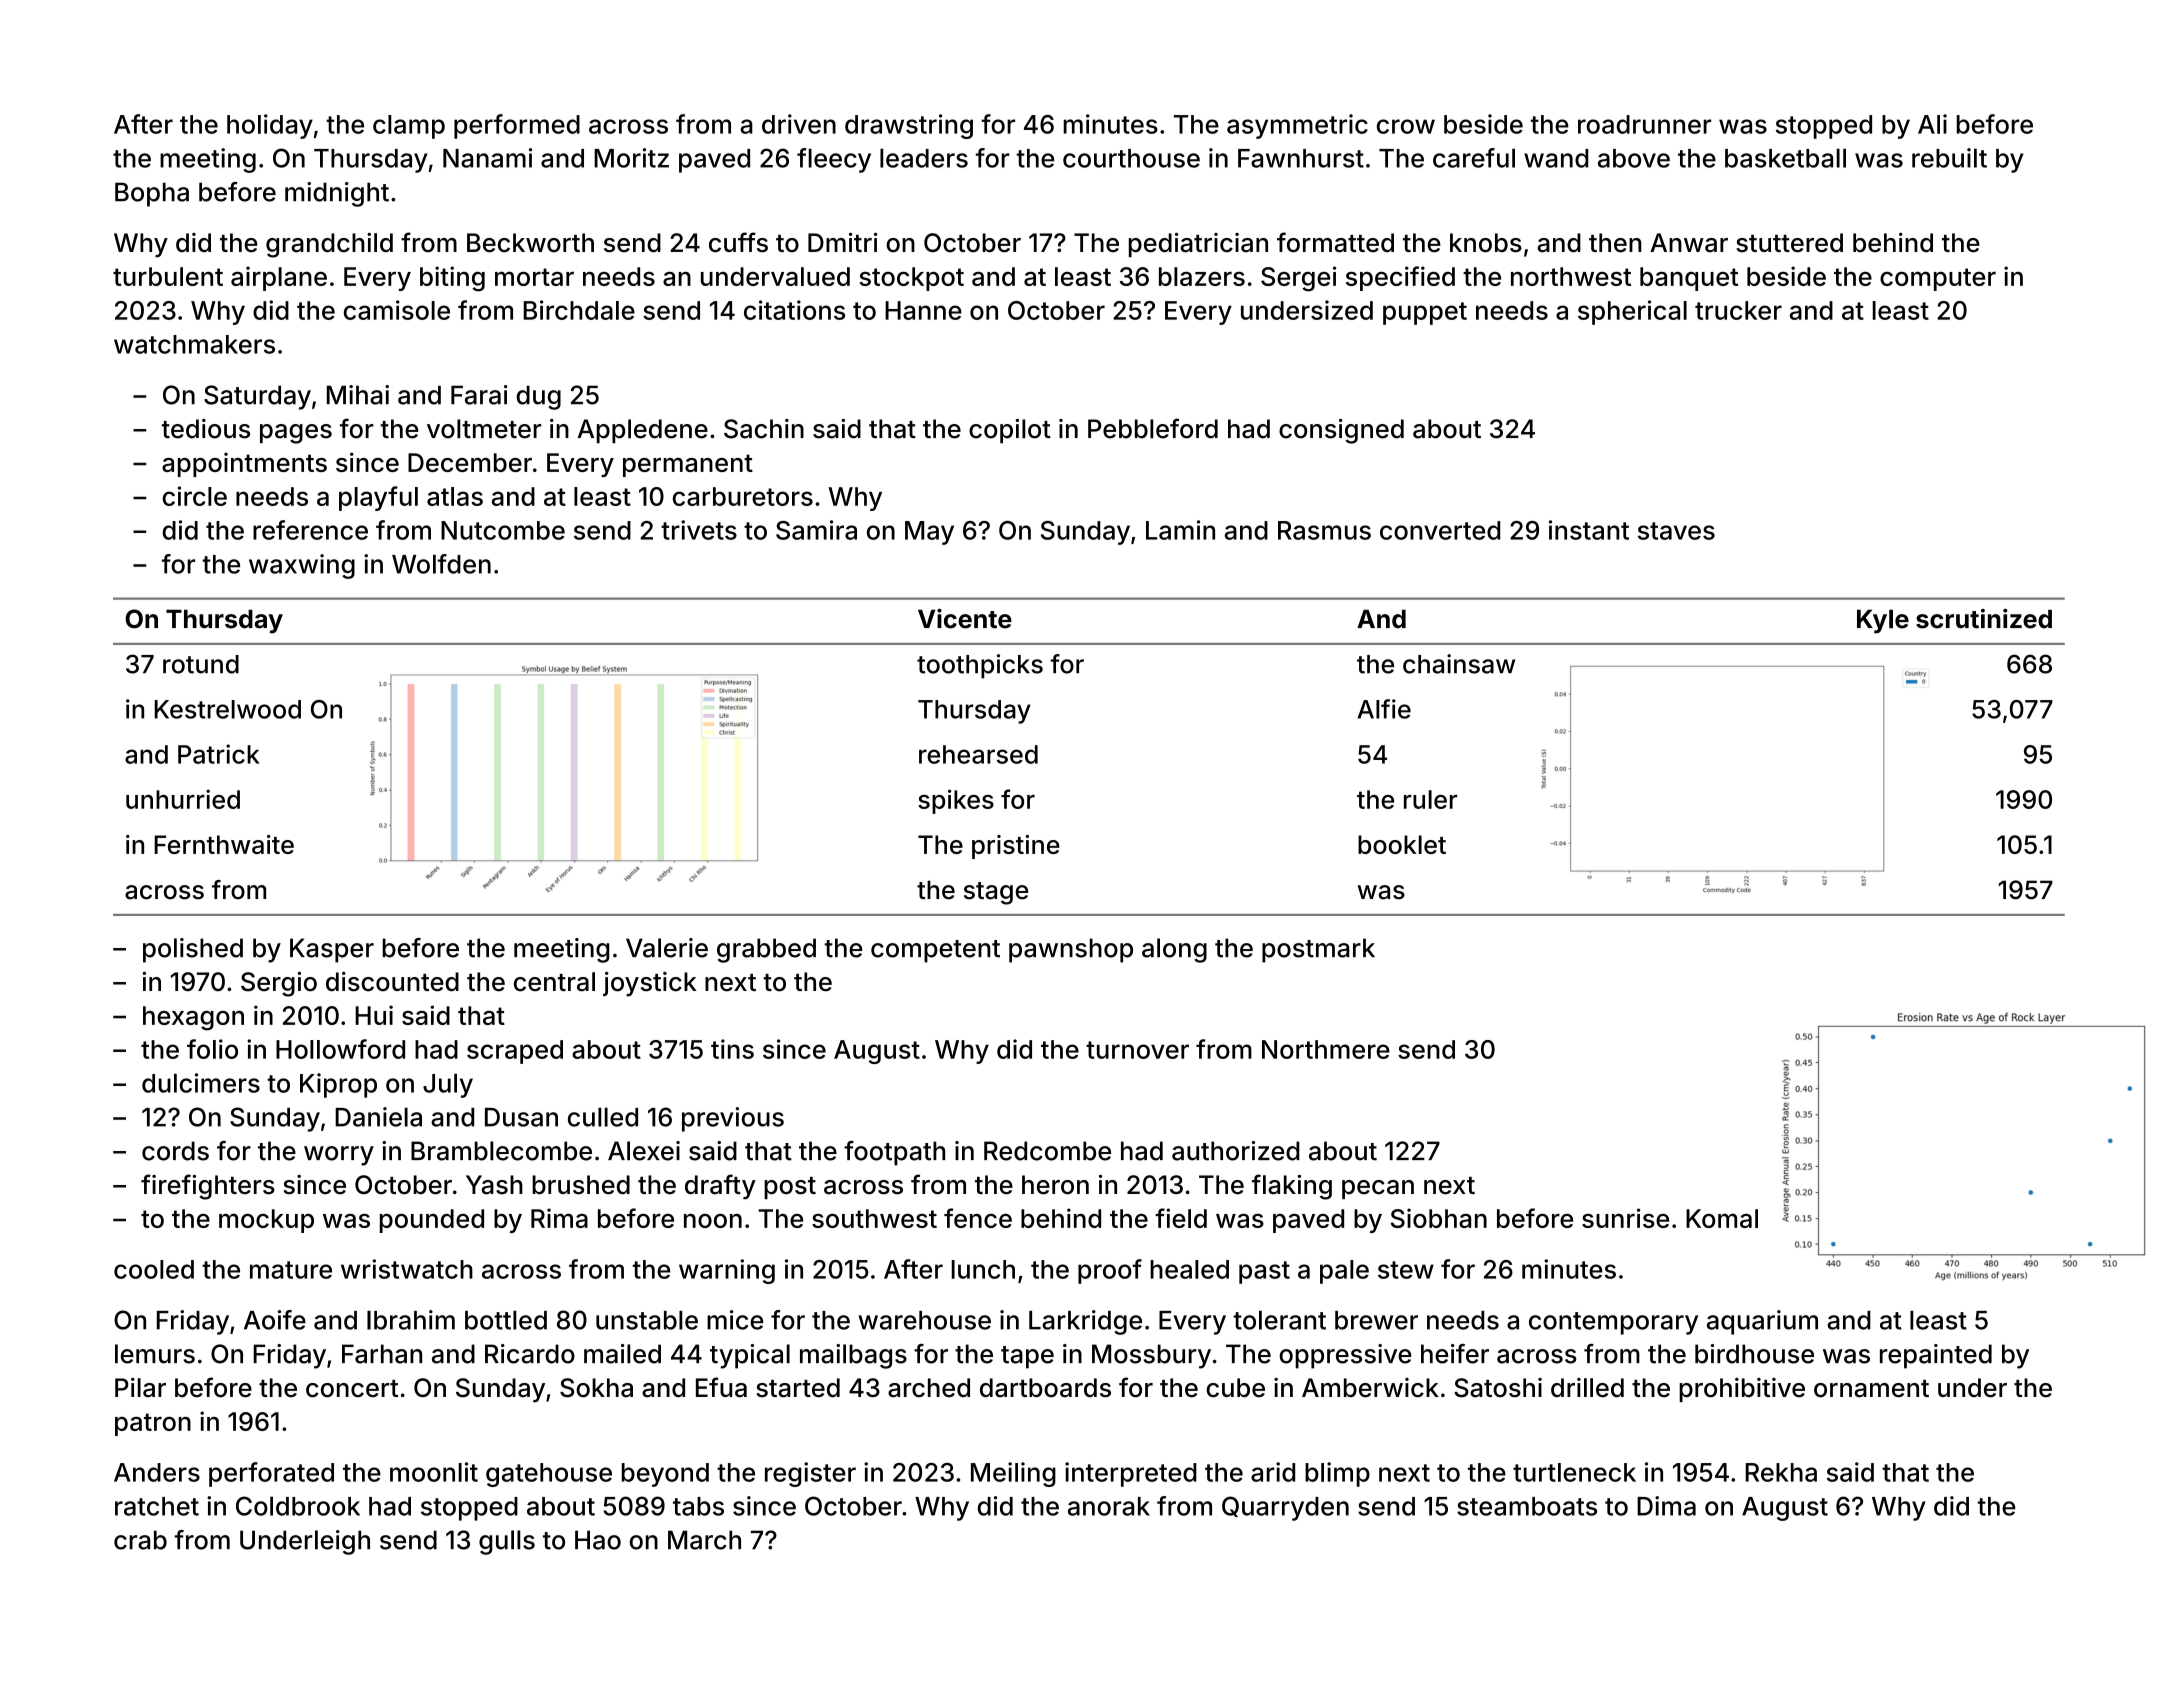  Describe the element at coordinates (1949, 158) in the screenshot. I see `rebuilt` at that location.
